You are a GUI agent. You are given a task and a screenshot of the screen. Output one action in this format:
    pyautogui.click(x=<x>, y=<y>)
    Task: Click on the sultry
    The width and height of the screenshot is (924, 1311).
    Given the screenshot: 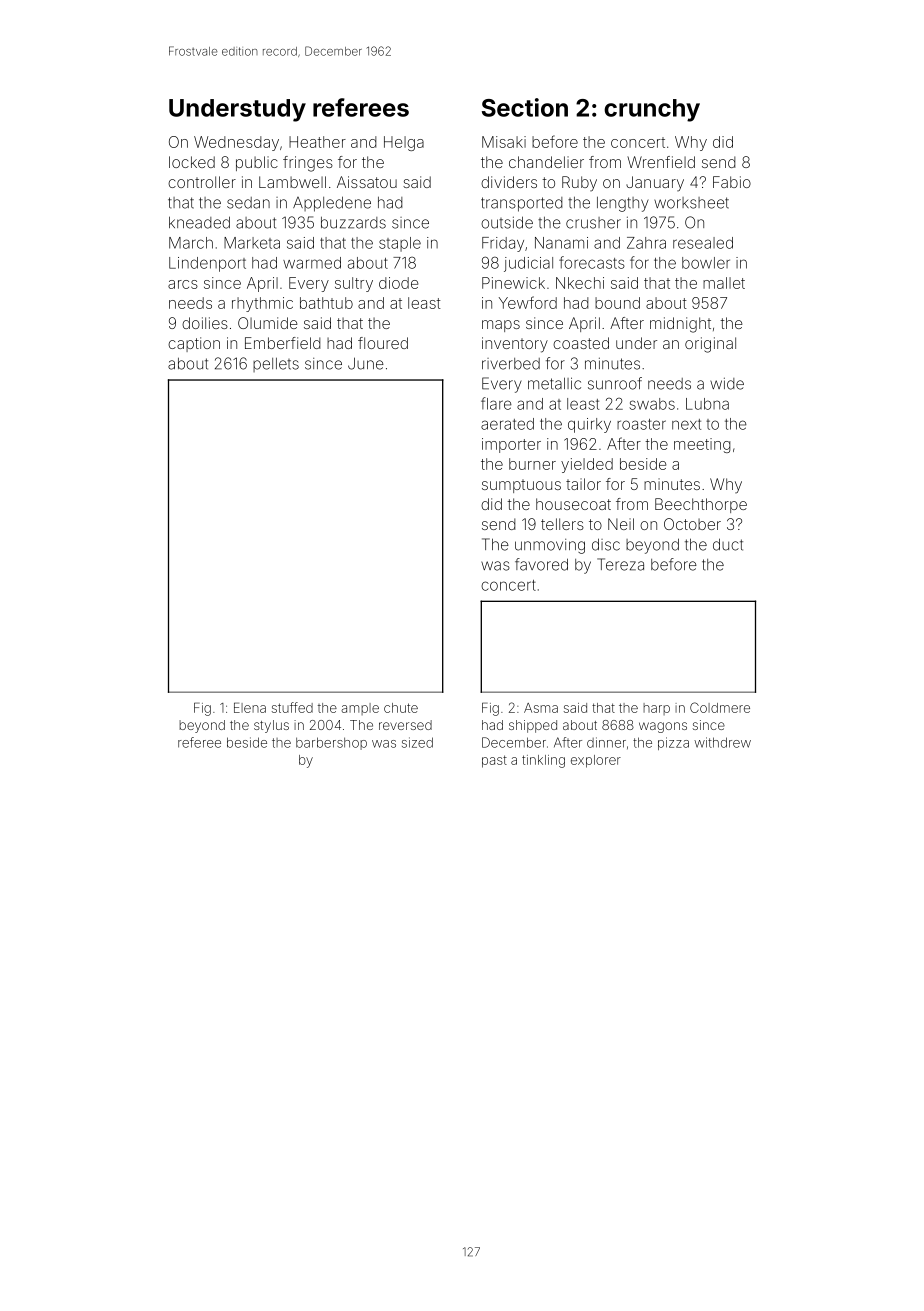 What is the action you would take?
    pyautogui.click(x=354, y=284)
